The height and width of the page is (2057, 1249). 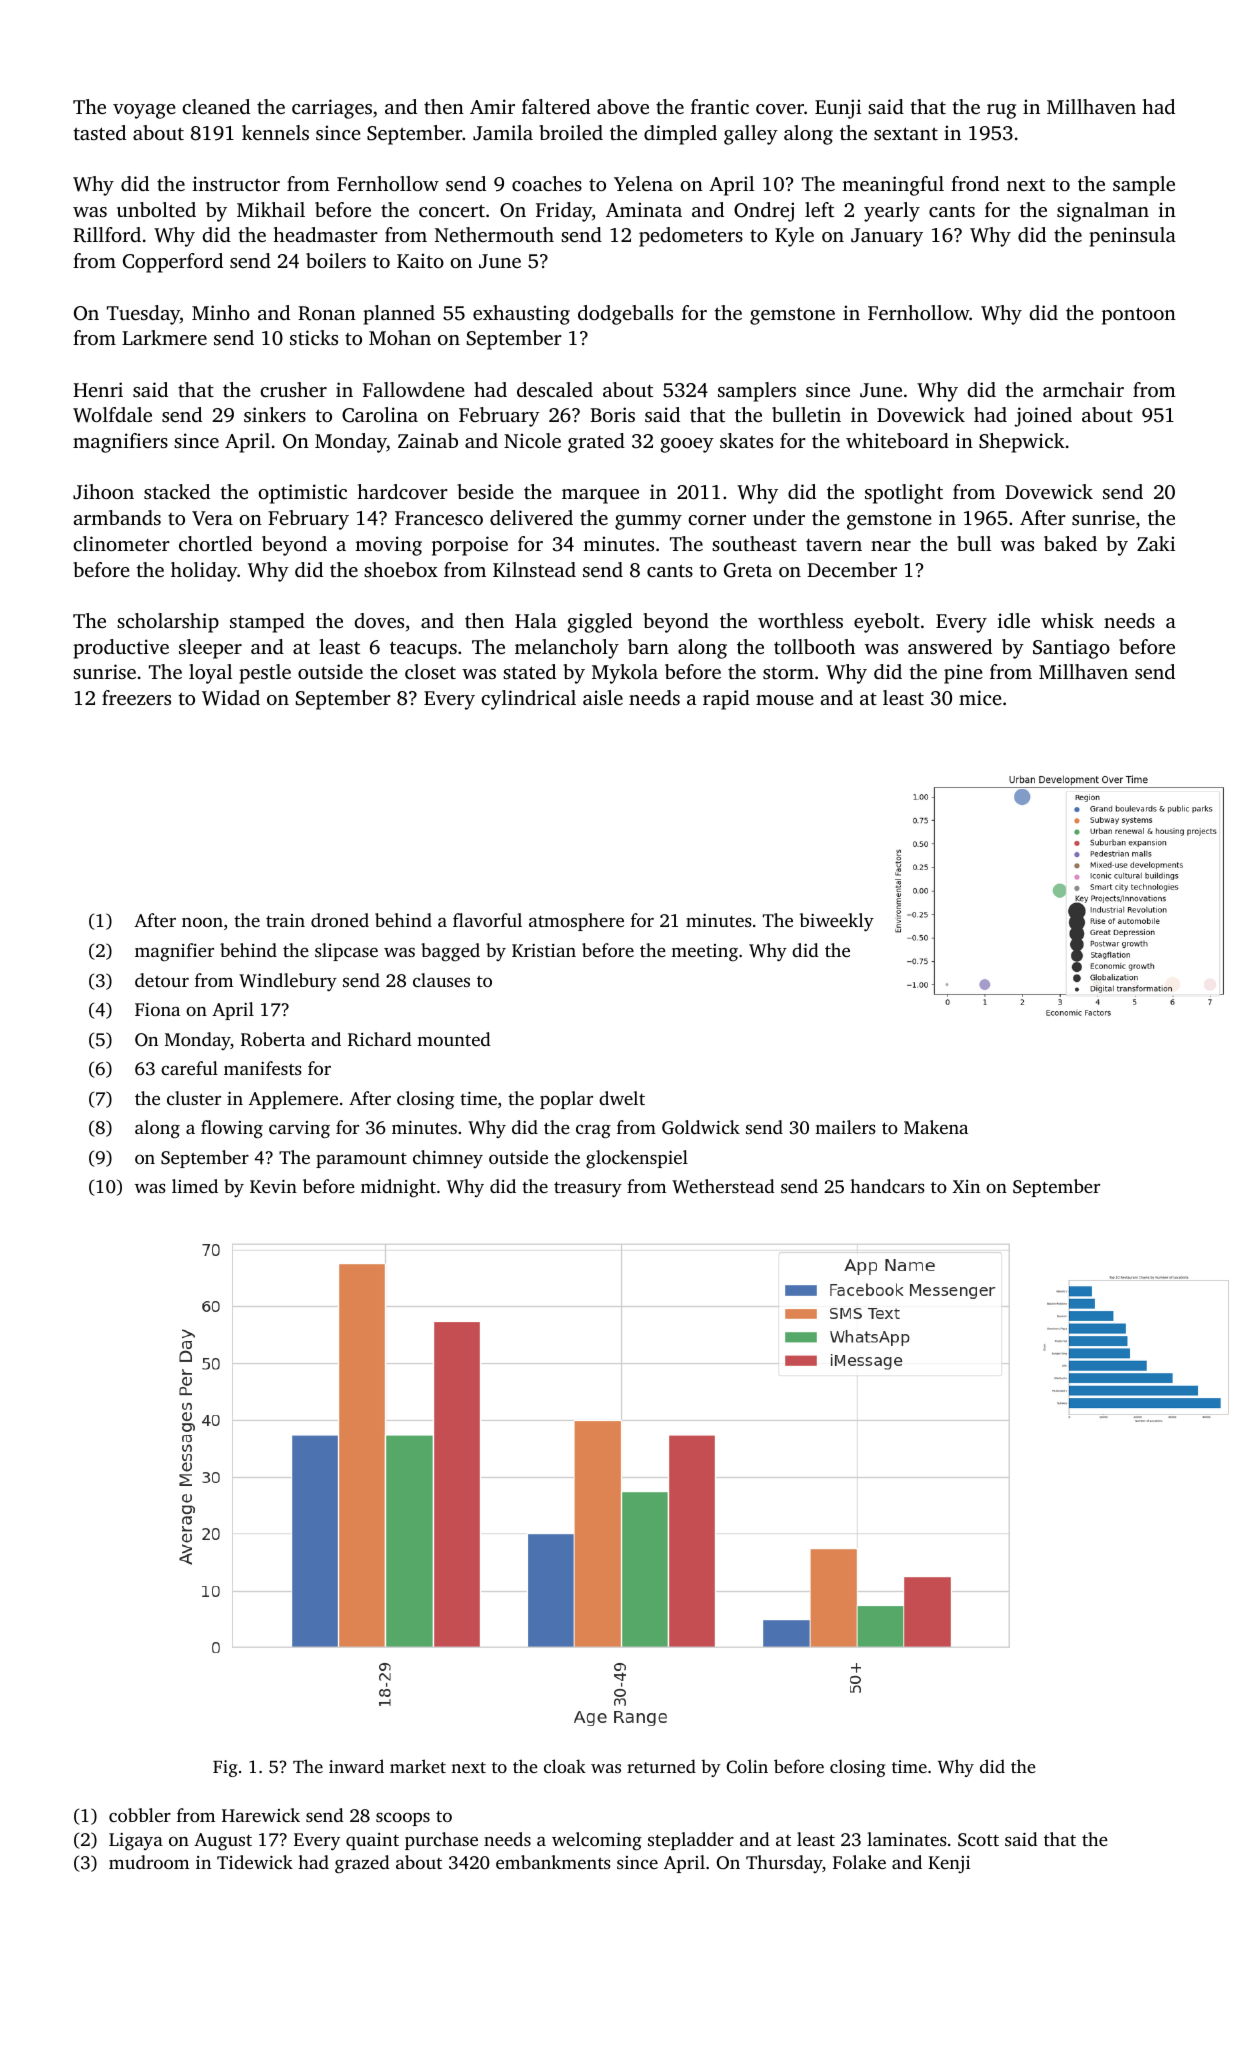 I want to click on Kevin, so click(x=273, y=1186).
